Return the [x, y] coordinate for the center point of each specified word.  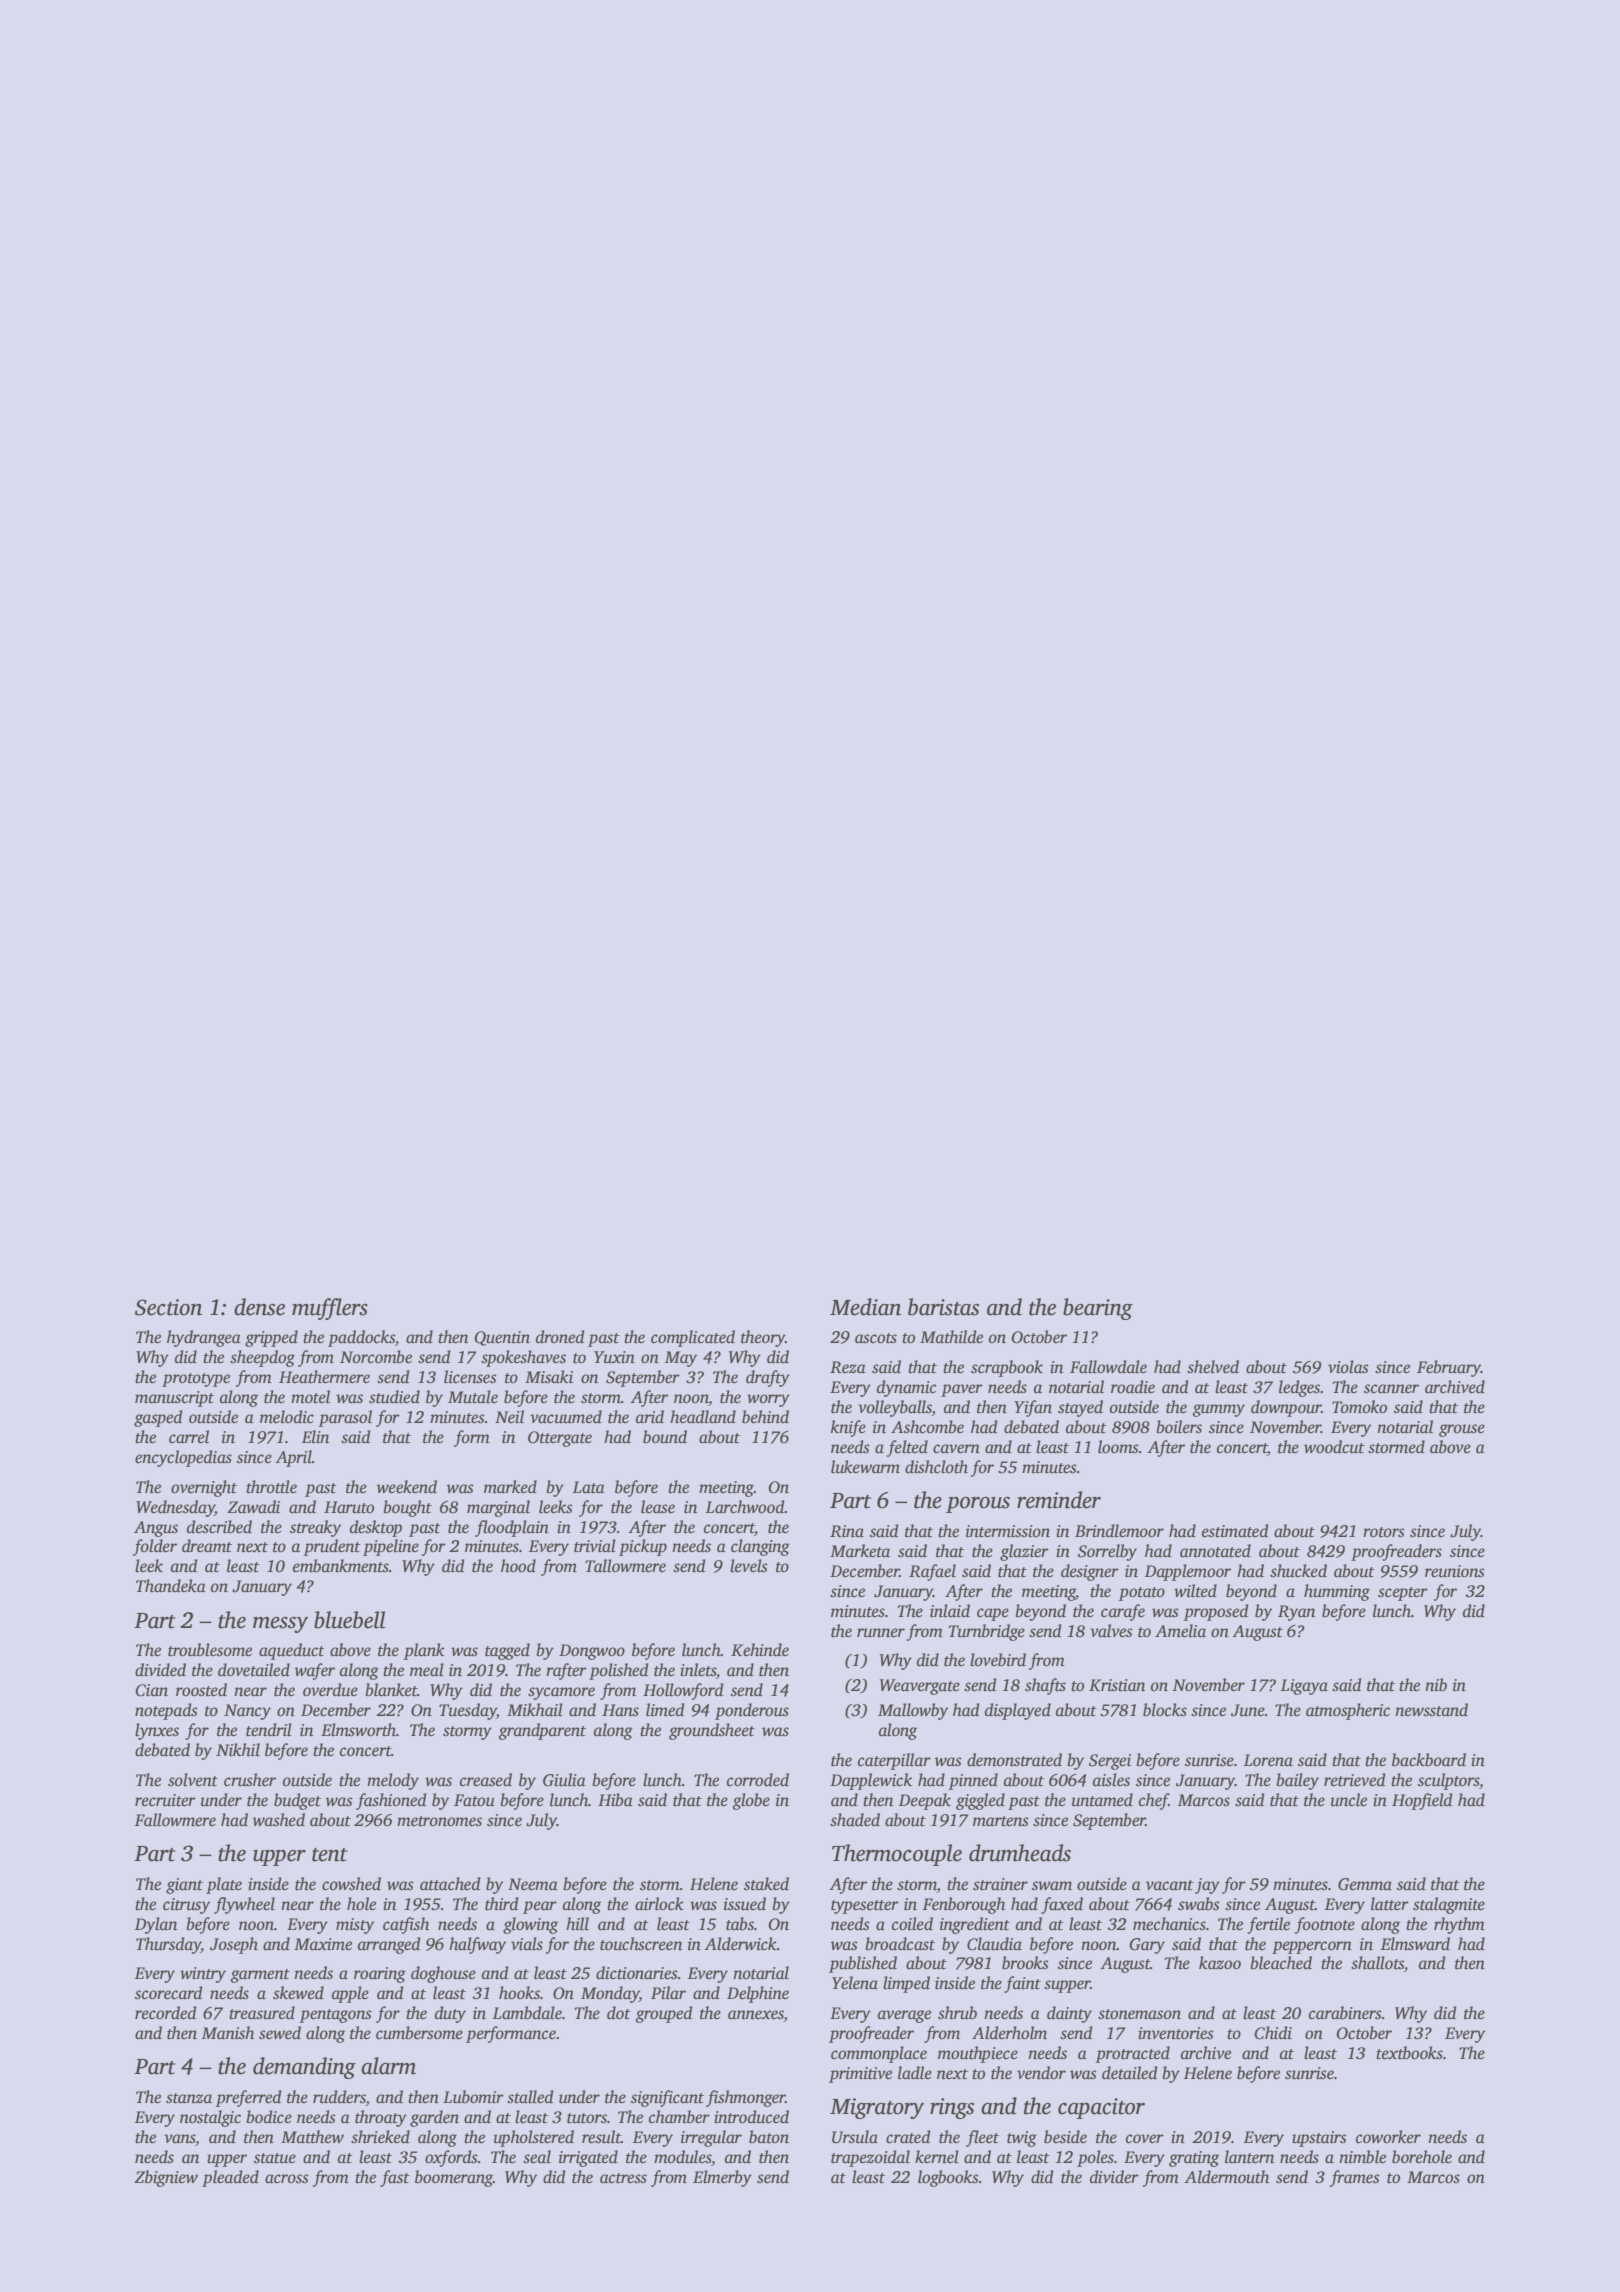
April [294, 1458]
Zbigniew [166, 2178]
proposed [1216, 1612]
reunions [1455, 1571]
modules [683, 2158]
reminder [1059, 1500]
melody [393, 1781]
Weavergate [920, 1687]
